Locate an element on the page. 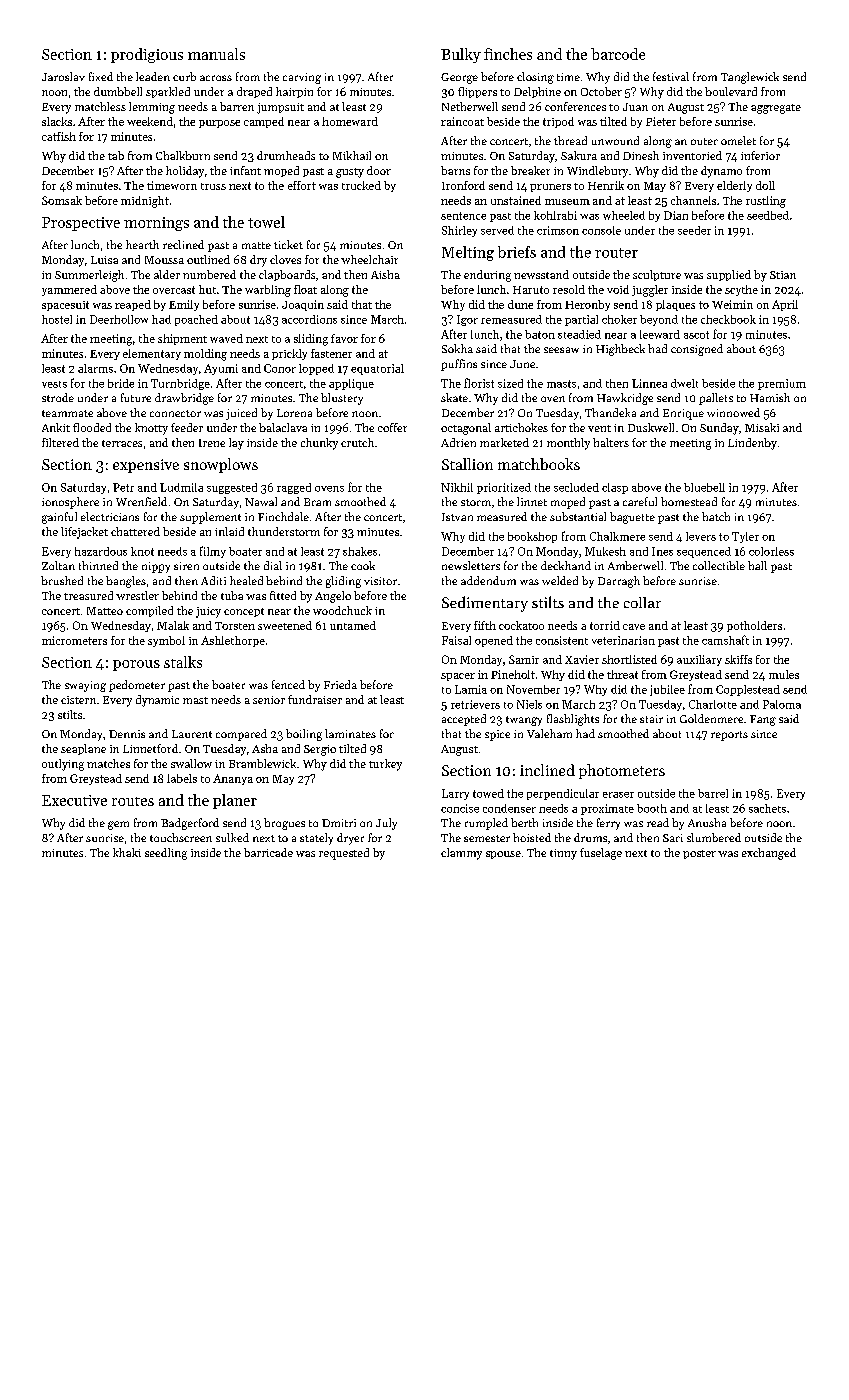 Image resolution: width=849 pixels, height=1400 pixels. Igor is located at coordinates (467, 320).
